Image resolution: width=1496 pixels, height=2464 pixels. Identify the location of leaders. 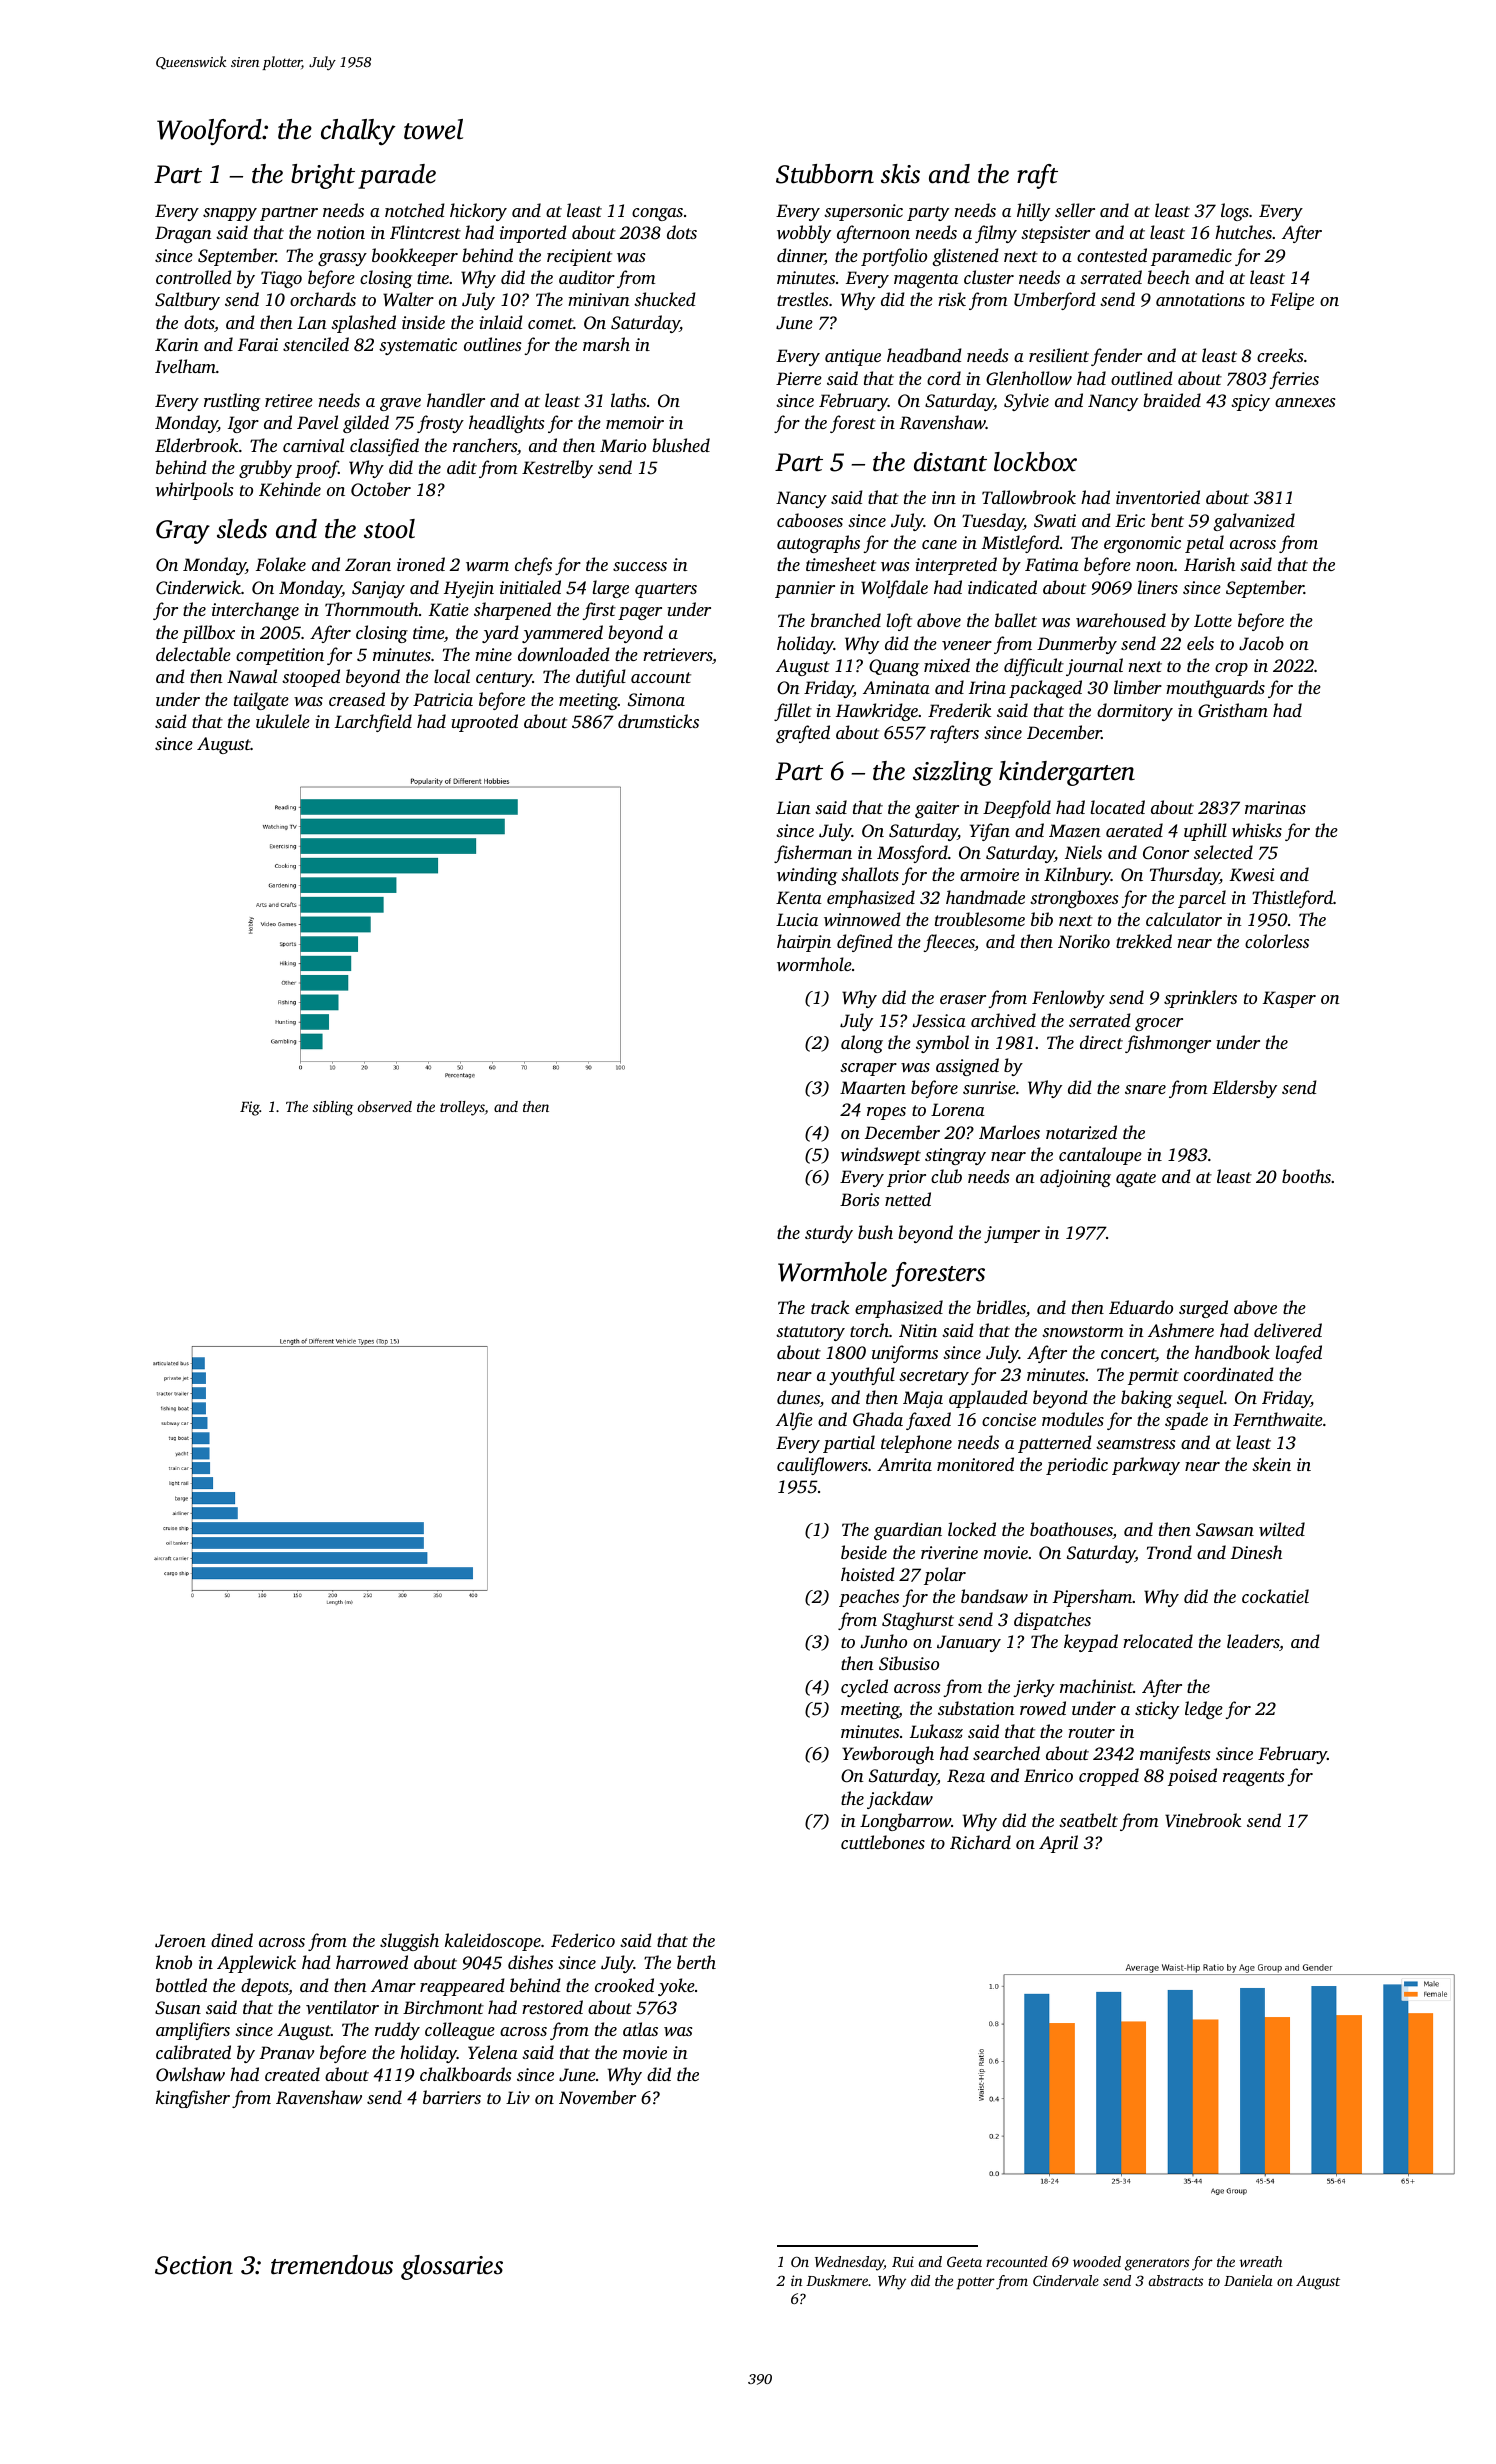
(1253, 1641).
